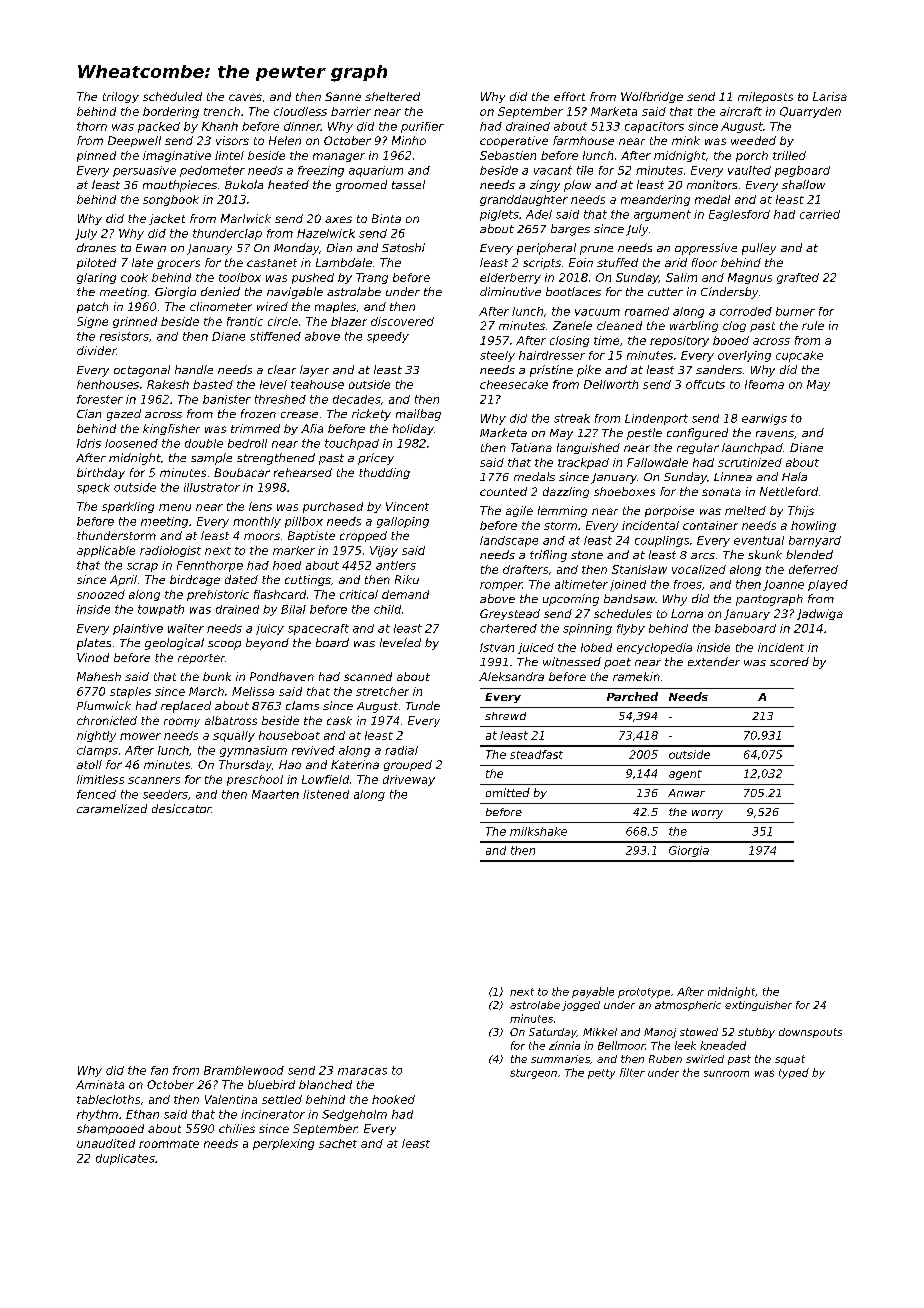  Describe the element at coordinates (830, 96) in the image. I see `Larisa` at that location.
